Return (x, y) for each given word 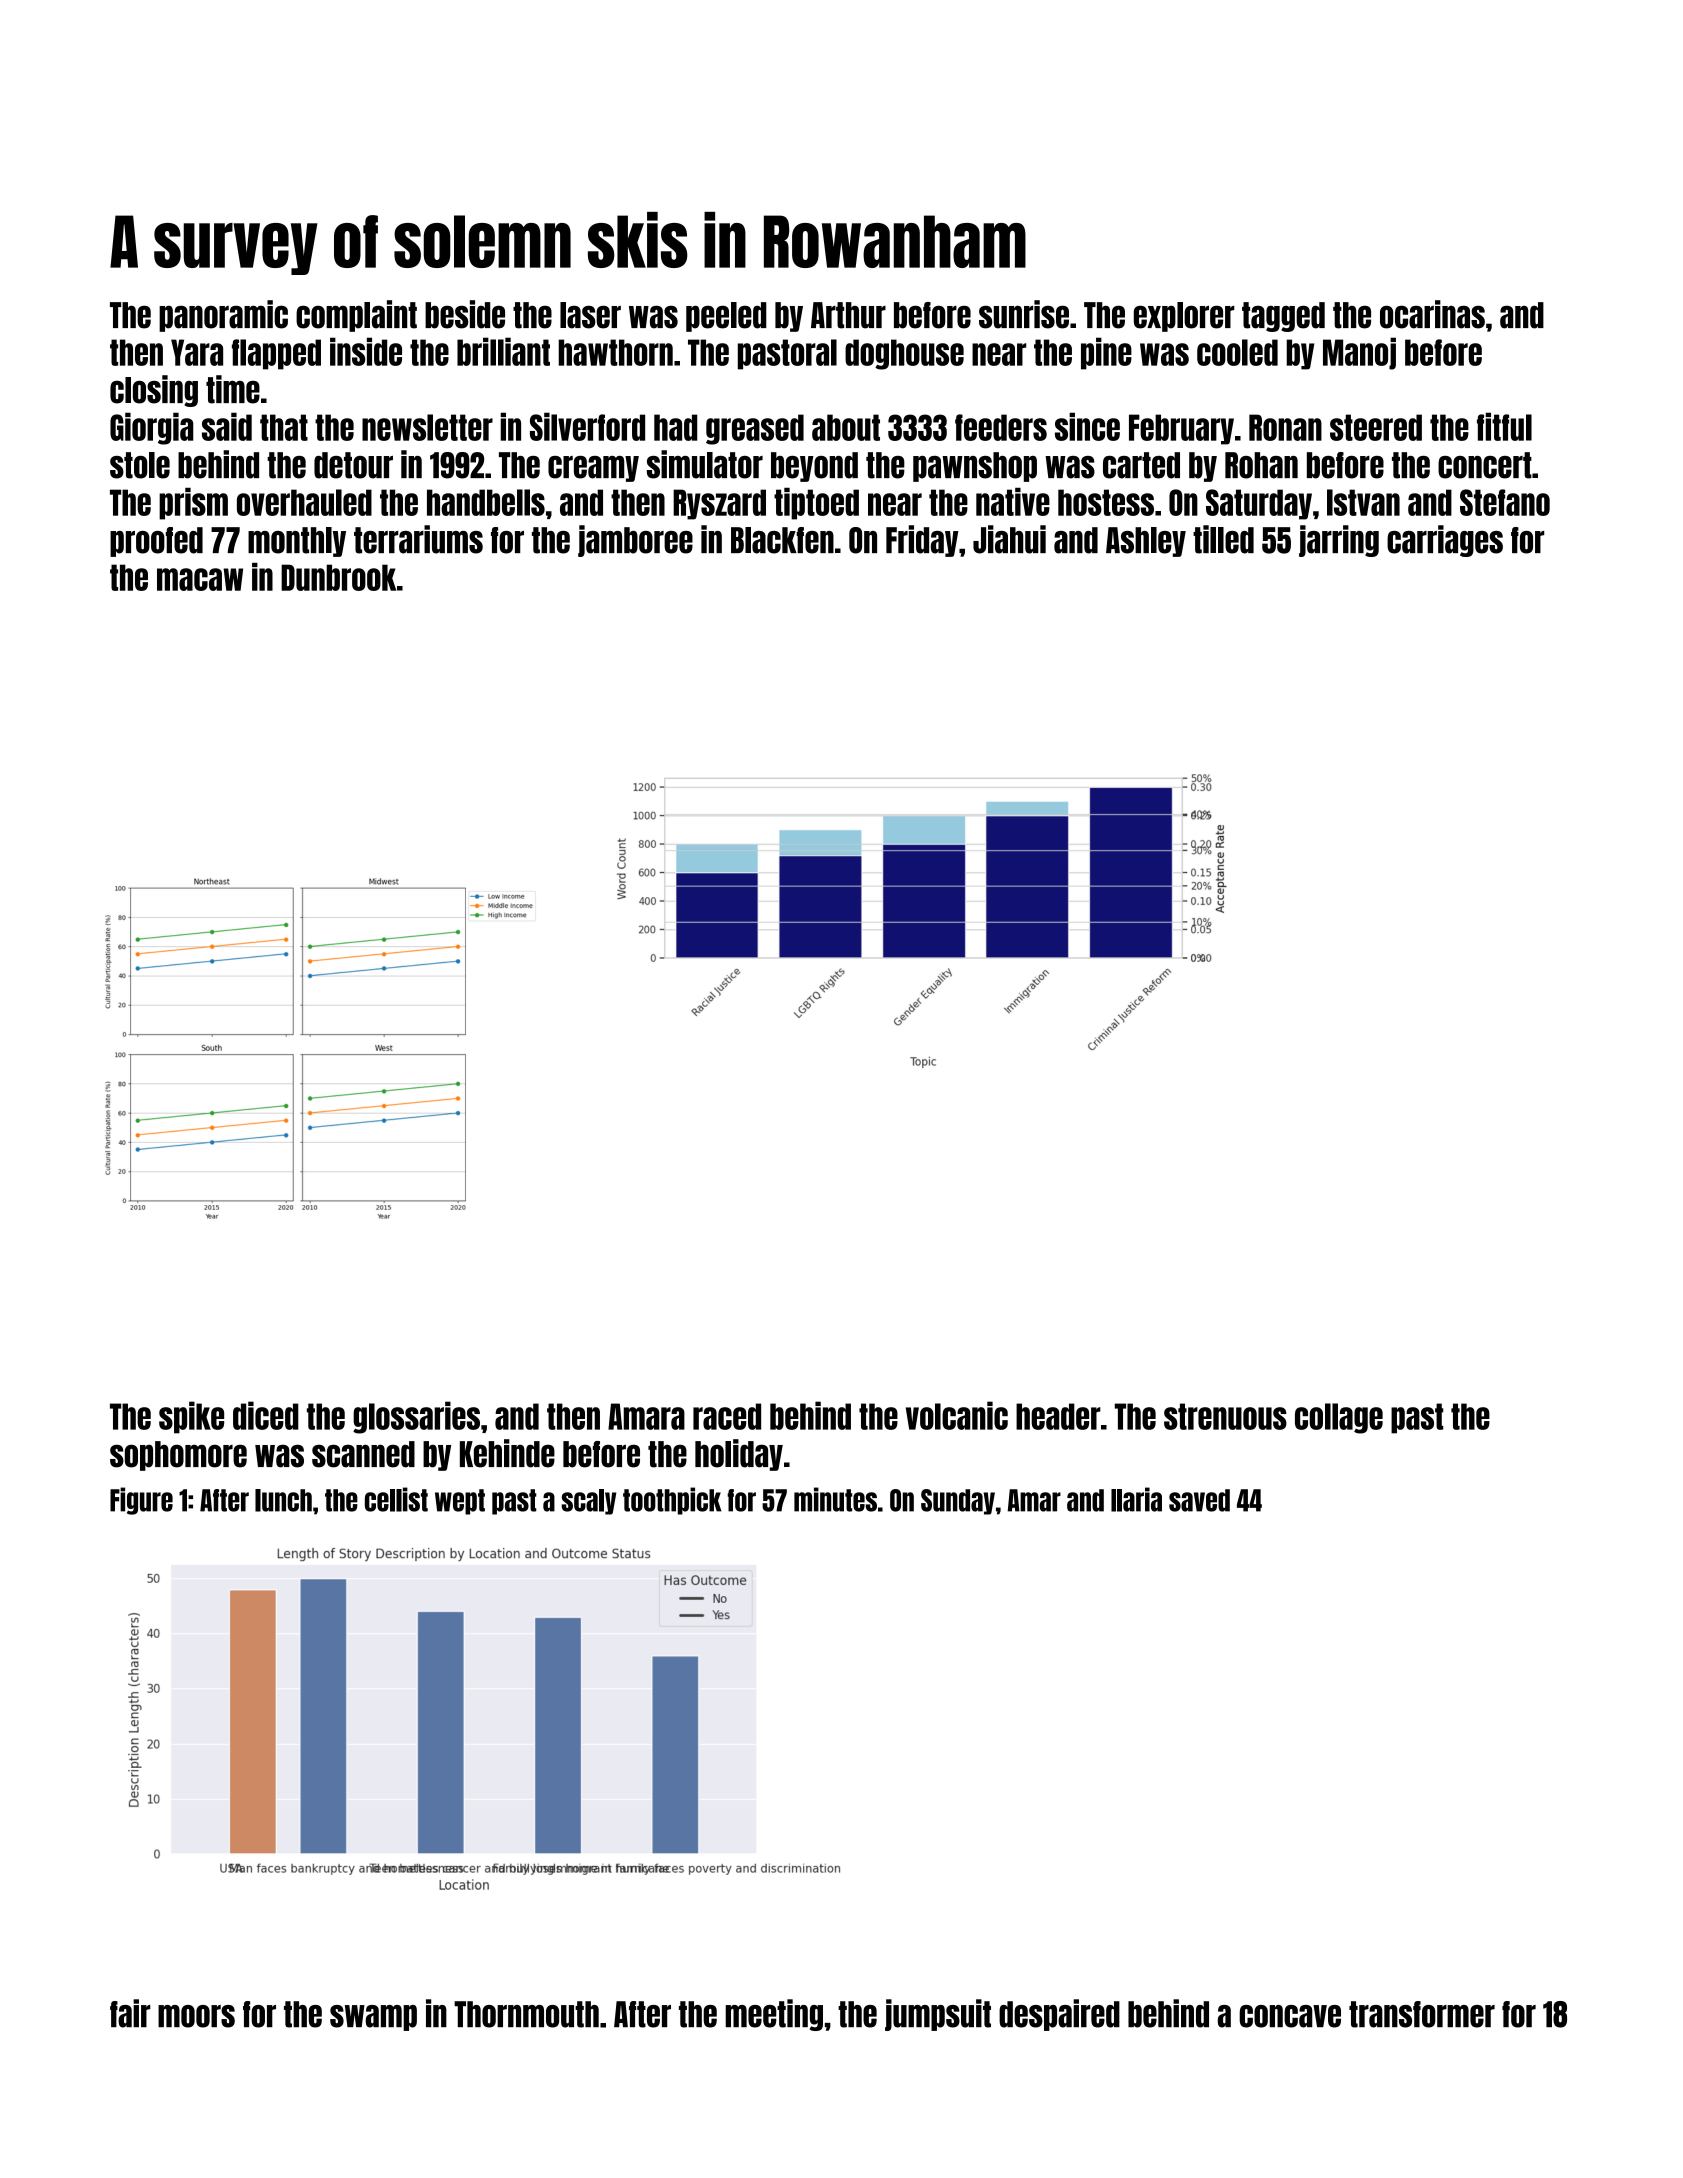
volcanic (957, 1415)
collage (1339, 1418)
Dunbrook (338, 577)
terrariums (418, 539)
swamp (373, 2018)
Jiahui (1009, 539)
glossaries (416, 1417)
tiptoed (816, 504)
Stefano (1505, 502)
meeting (774, 2015)
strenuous (1225, 1416)
